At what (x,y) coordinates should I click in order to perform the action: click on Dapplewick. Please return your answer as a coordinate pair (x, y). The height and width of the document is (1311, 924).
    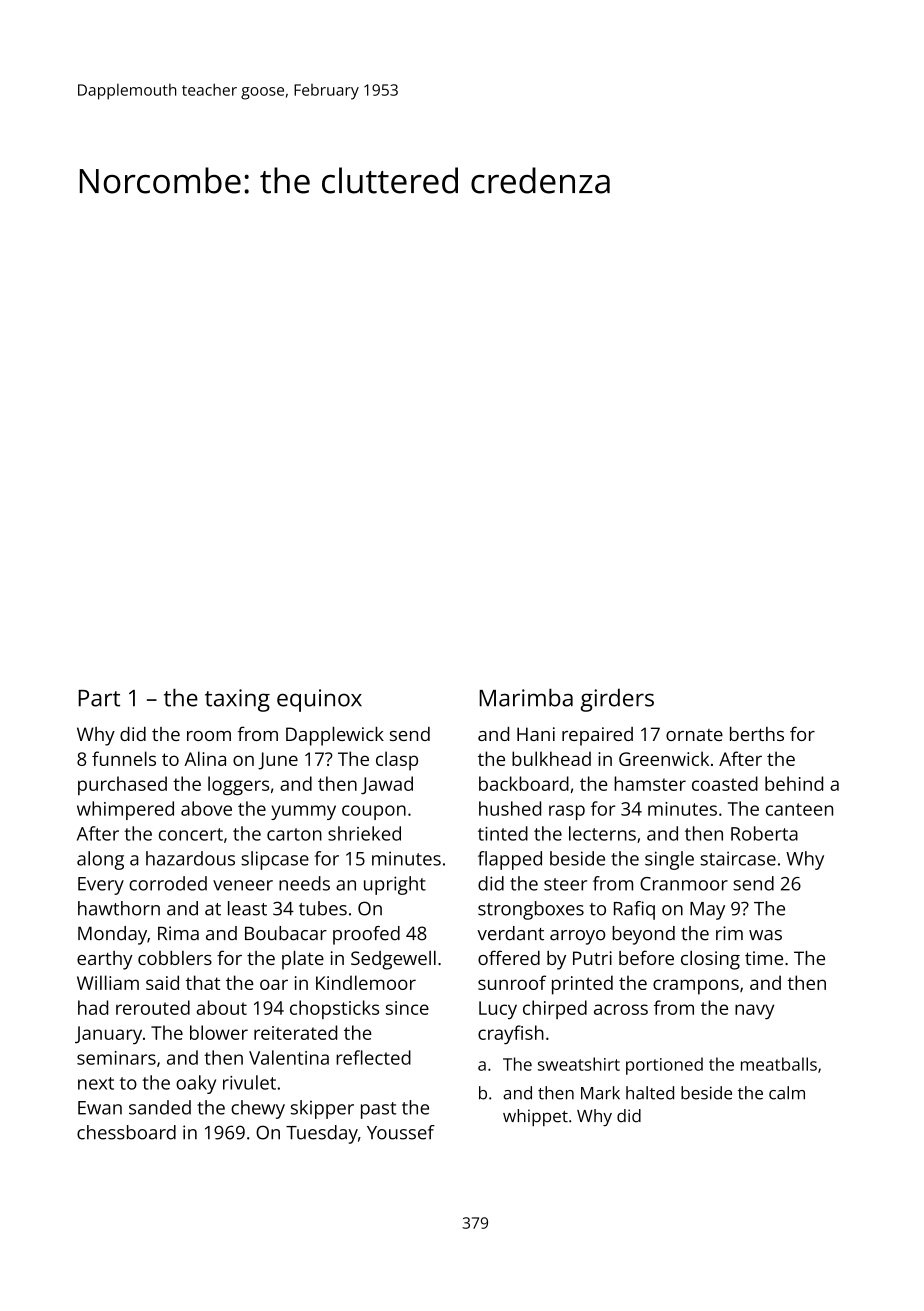
    Looking at the image, I should click on (335, 736).
